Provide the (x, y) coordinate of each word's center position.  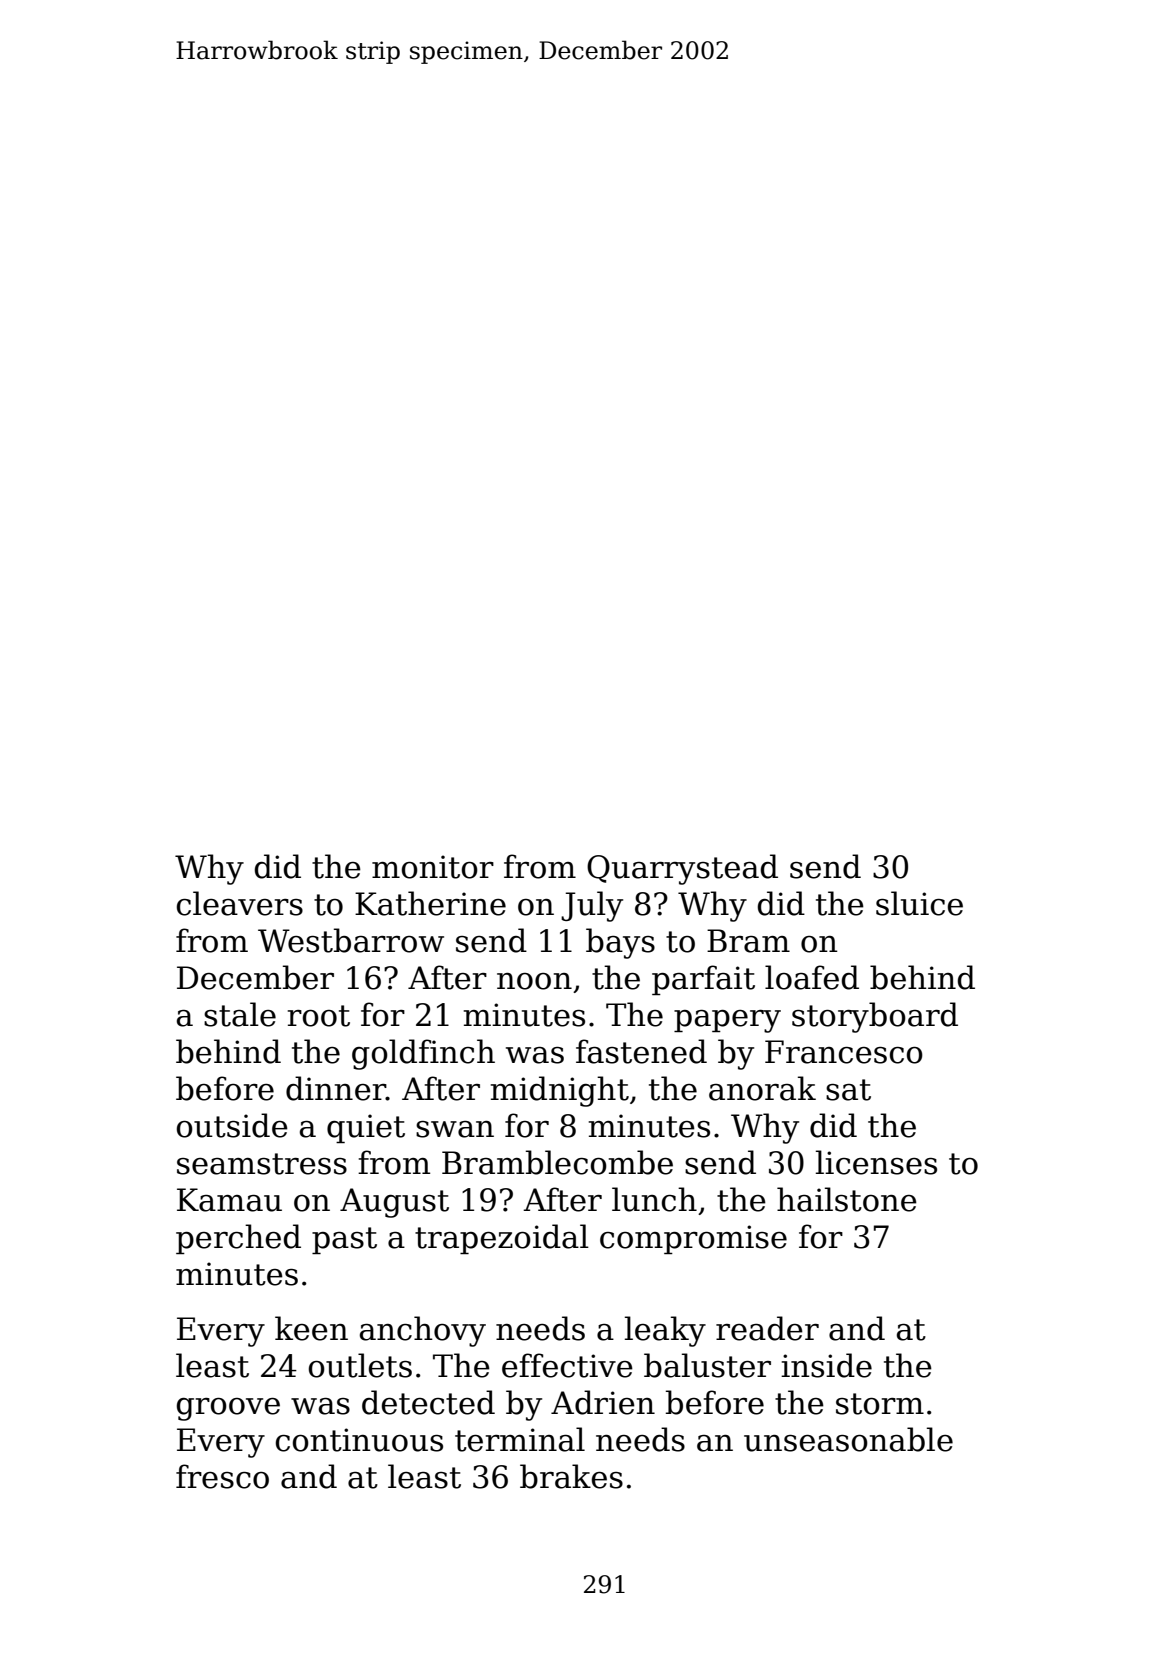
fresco (222, 1476)
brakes (571, 1476)
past (344, 1240)
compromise (693, 1239)
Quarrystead (682, 869)
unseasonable (848, 1439)
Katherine (430, 903)
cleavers (240, 903)
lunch (654, 1199)
